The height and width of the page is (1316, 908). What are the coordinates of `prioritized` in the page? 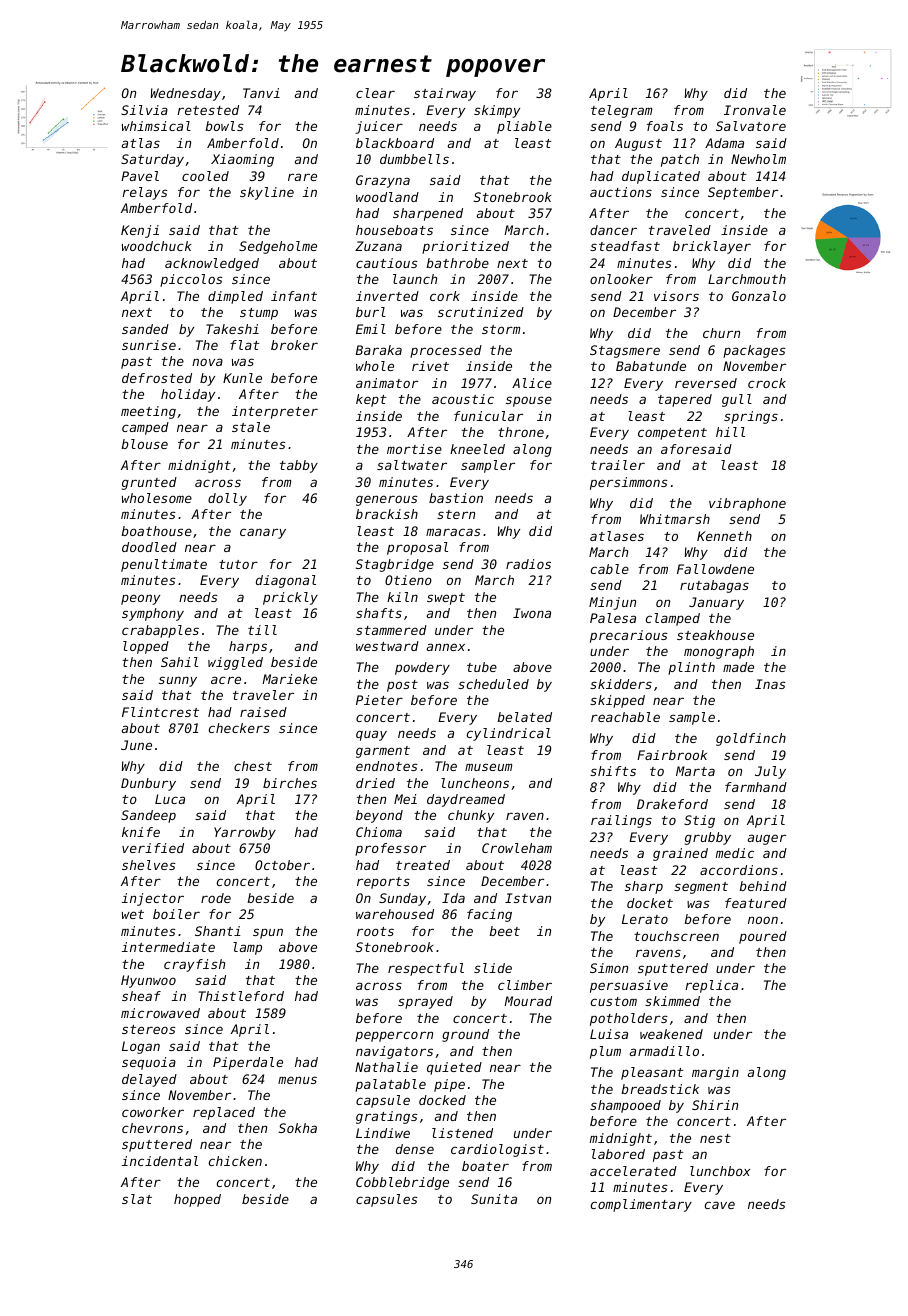 It's located at (465, 247).
